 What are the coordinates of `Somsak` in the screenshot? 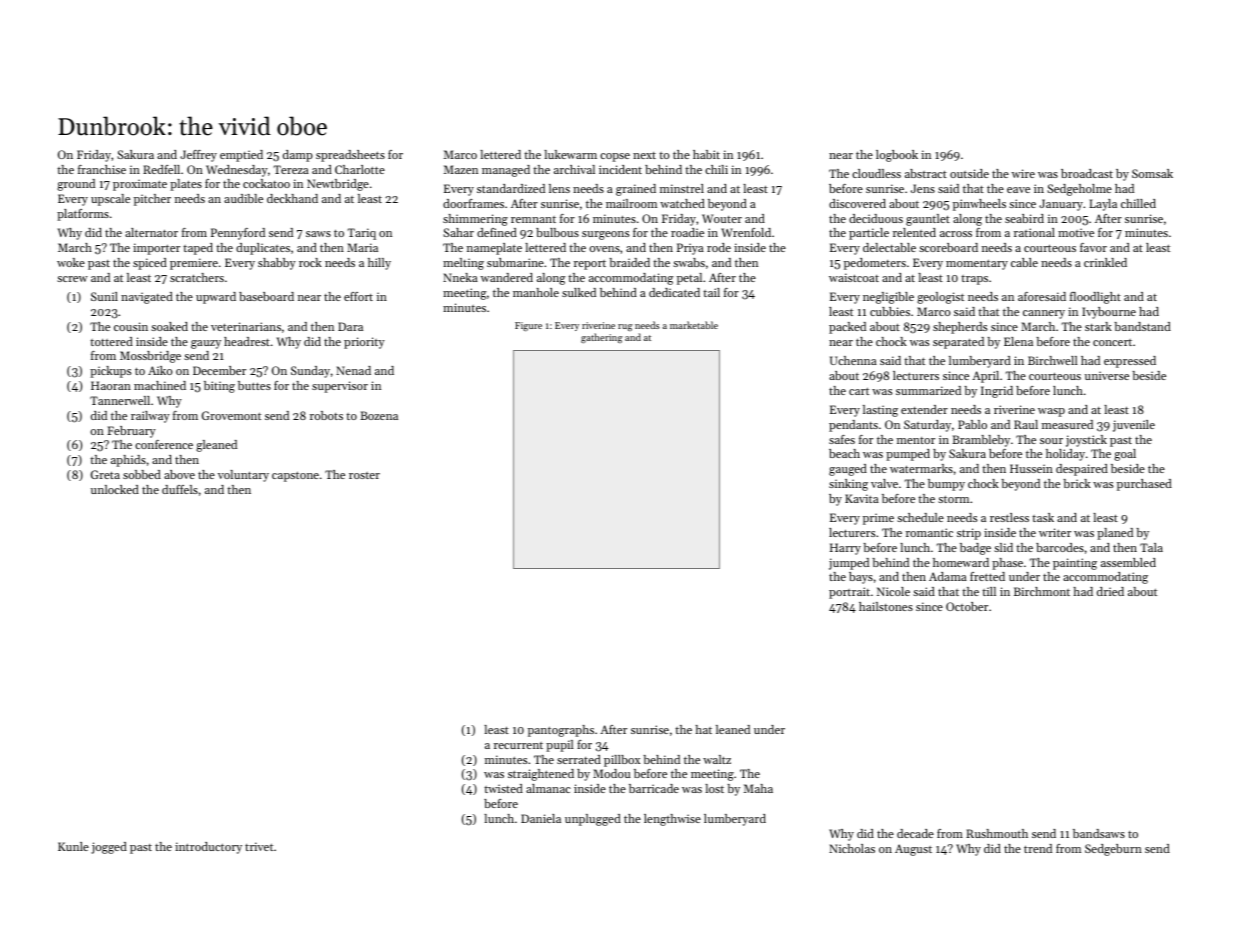 It's located at (1152, 173).
